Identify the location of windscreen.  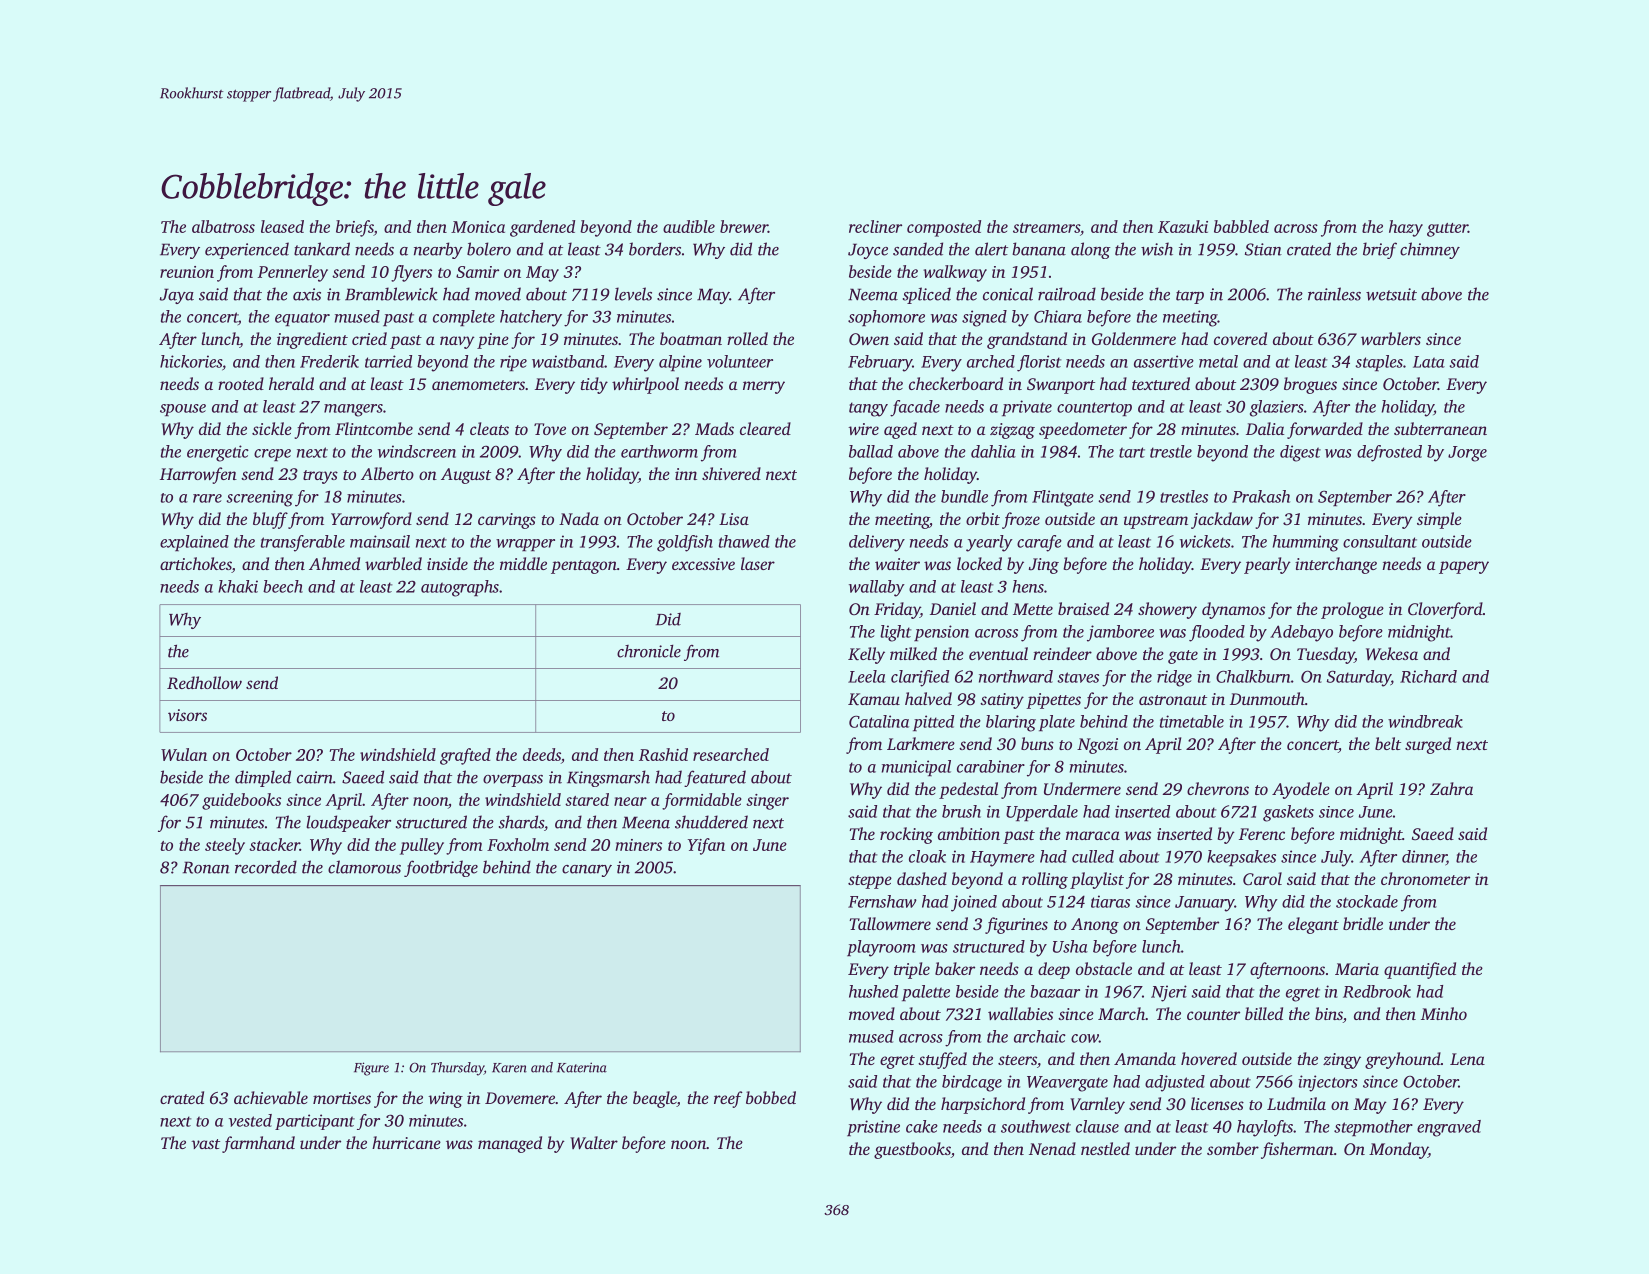
(417, 451).
